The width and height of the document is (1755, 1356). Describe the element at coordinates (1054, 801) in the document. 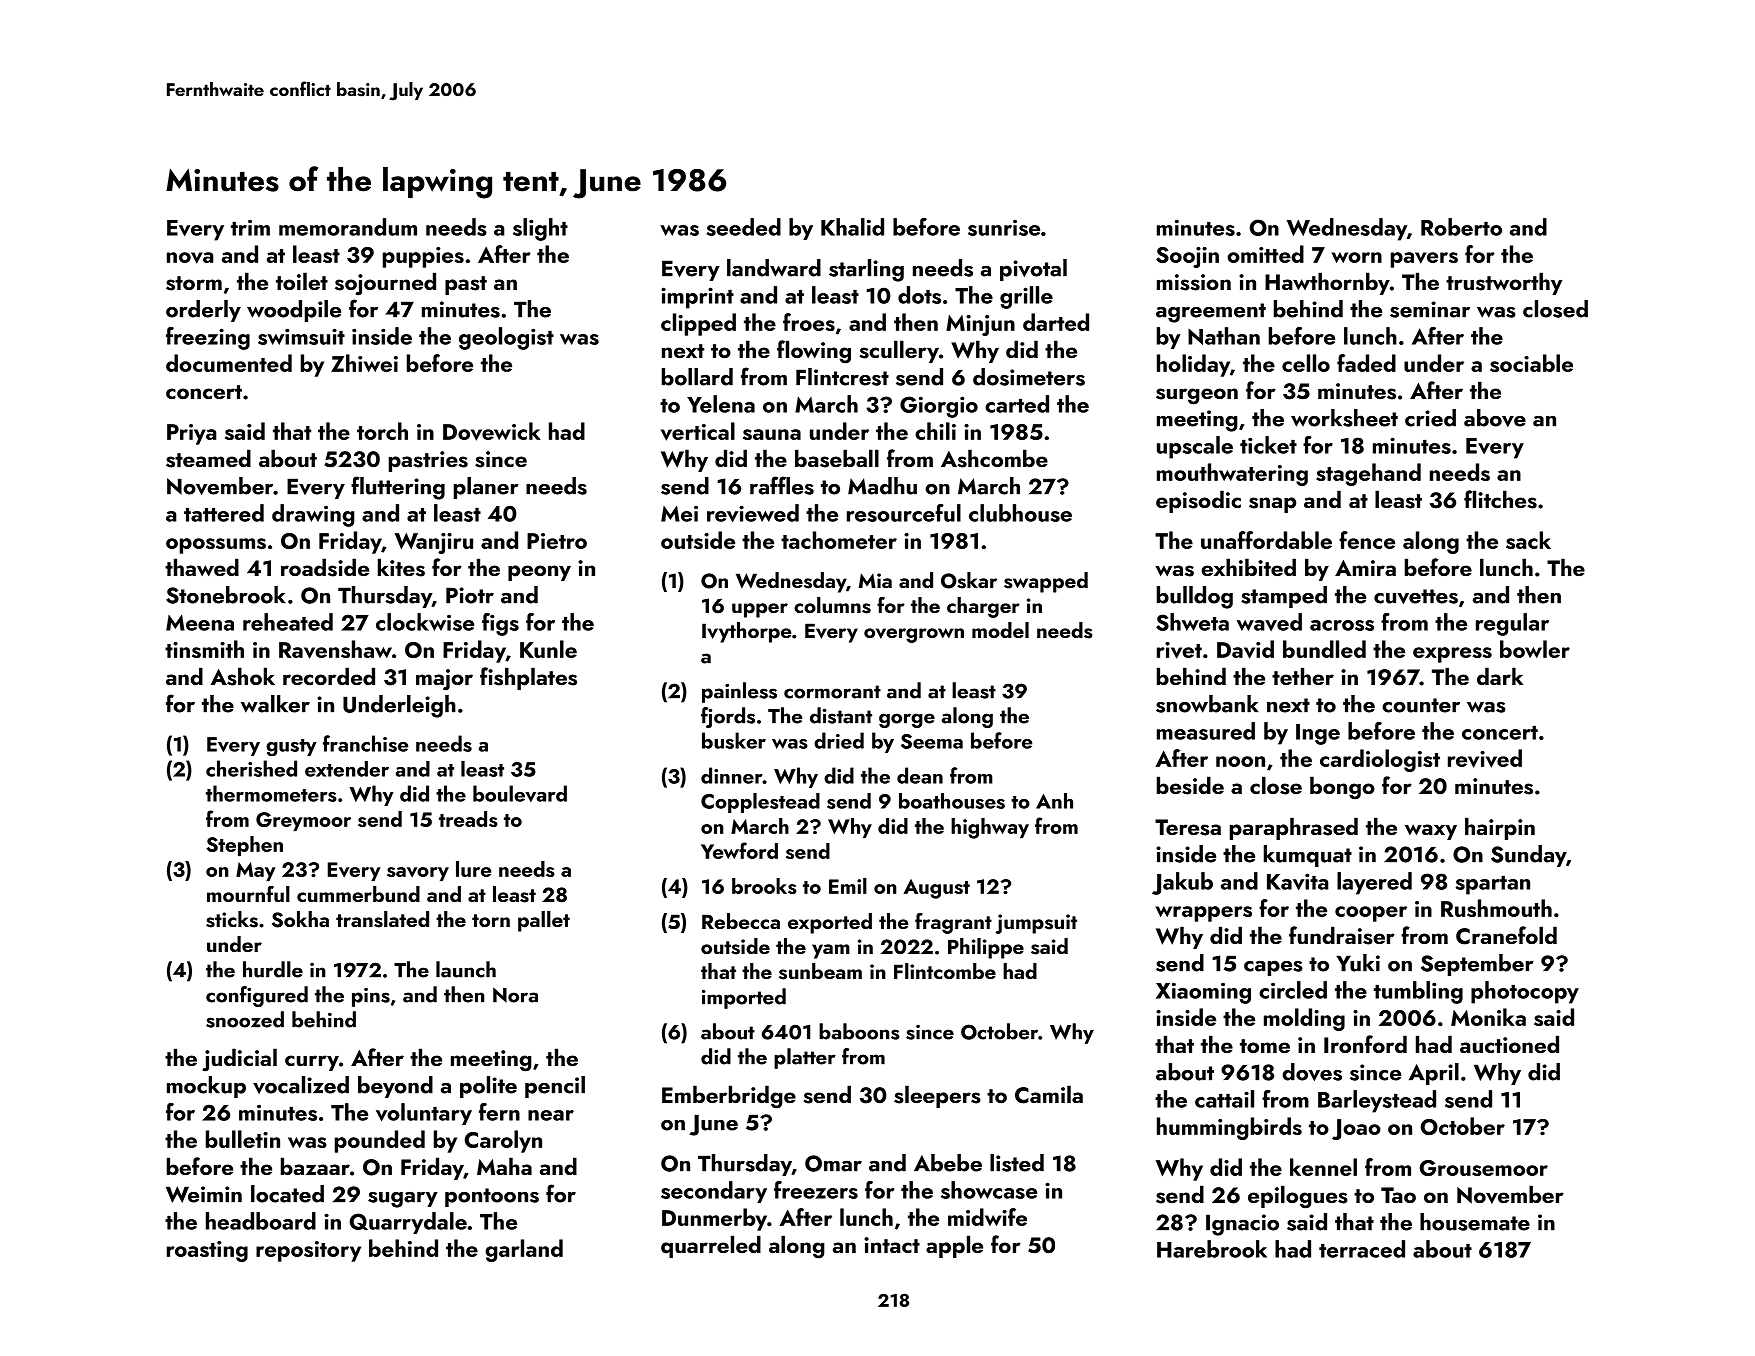

I see `Anh` at that location.
